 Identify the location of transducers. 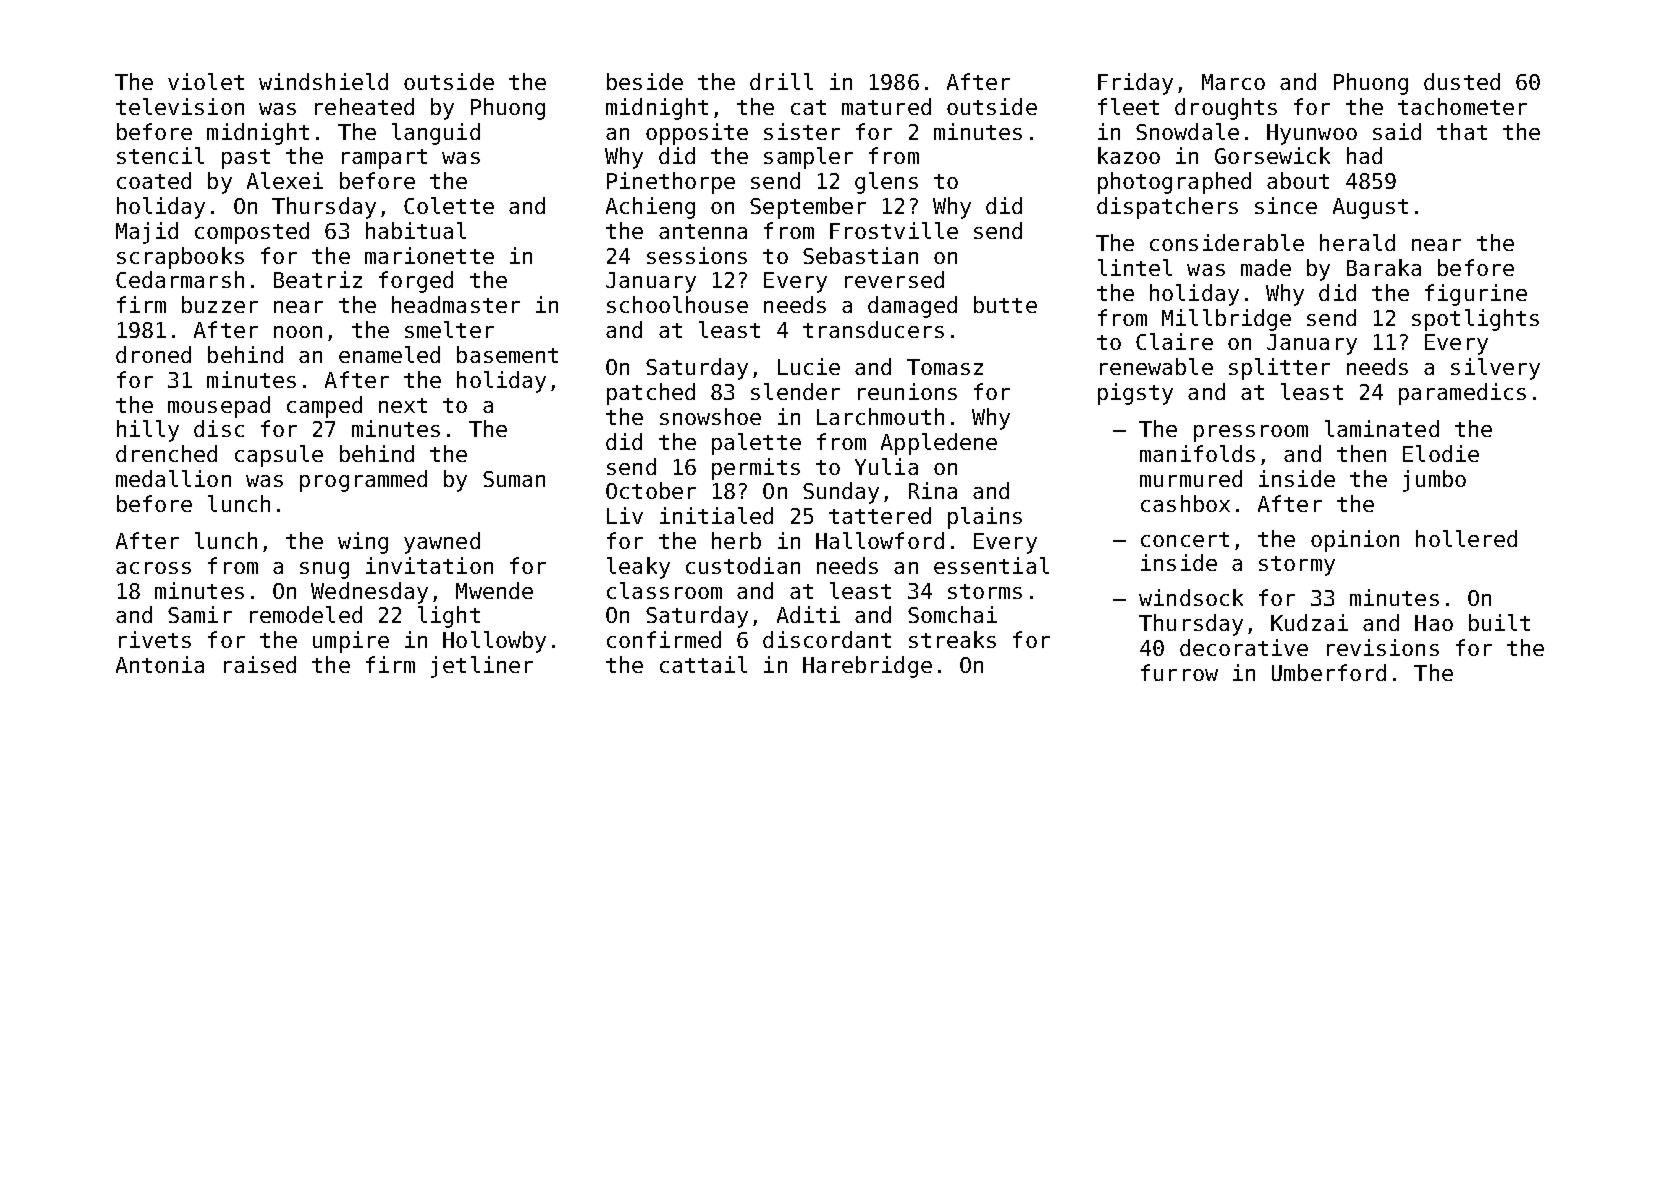
(873, 329).
